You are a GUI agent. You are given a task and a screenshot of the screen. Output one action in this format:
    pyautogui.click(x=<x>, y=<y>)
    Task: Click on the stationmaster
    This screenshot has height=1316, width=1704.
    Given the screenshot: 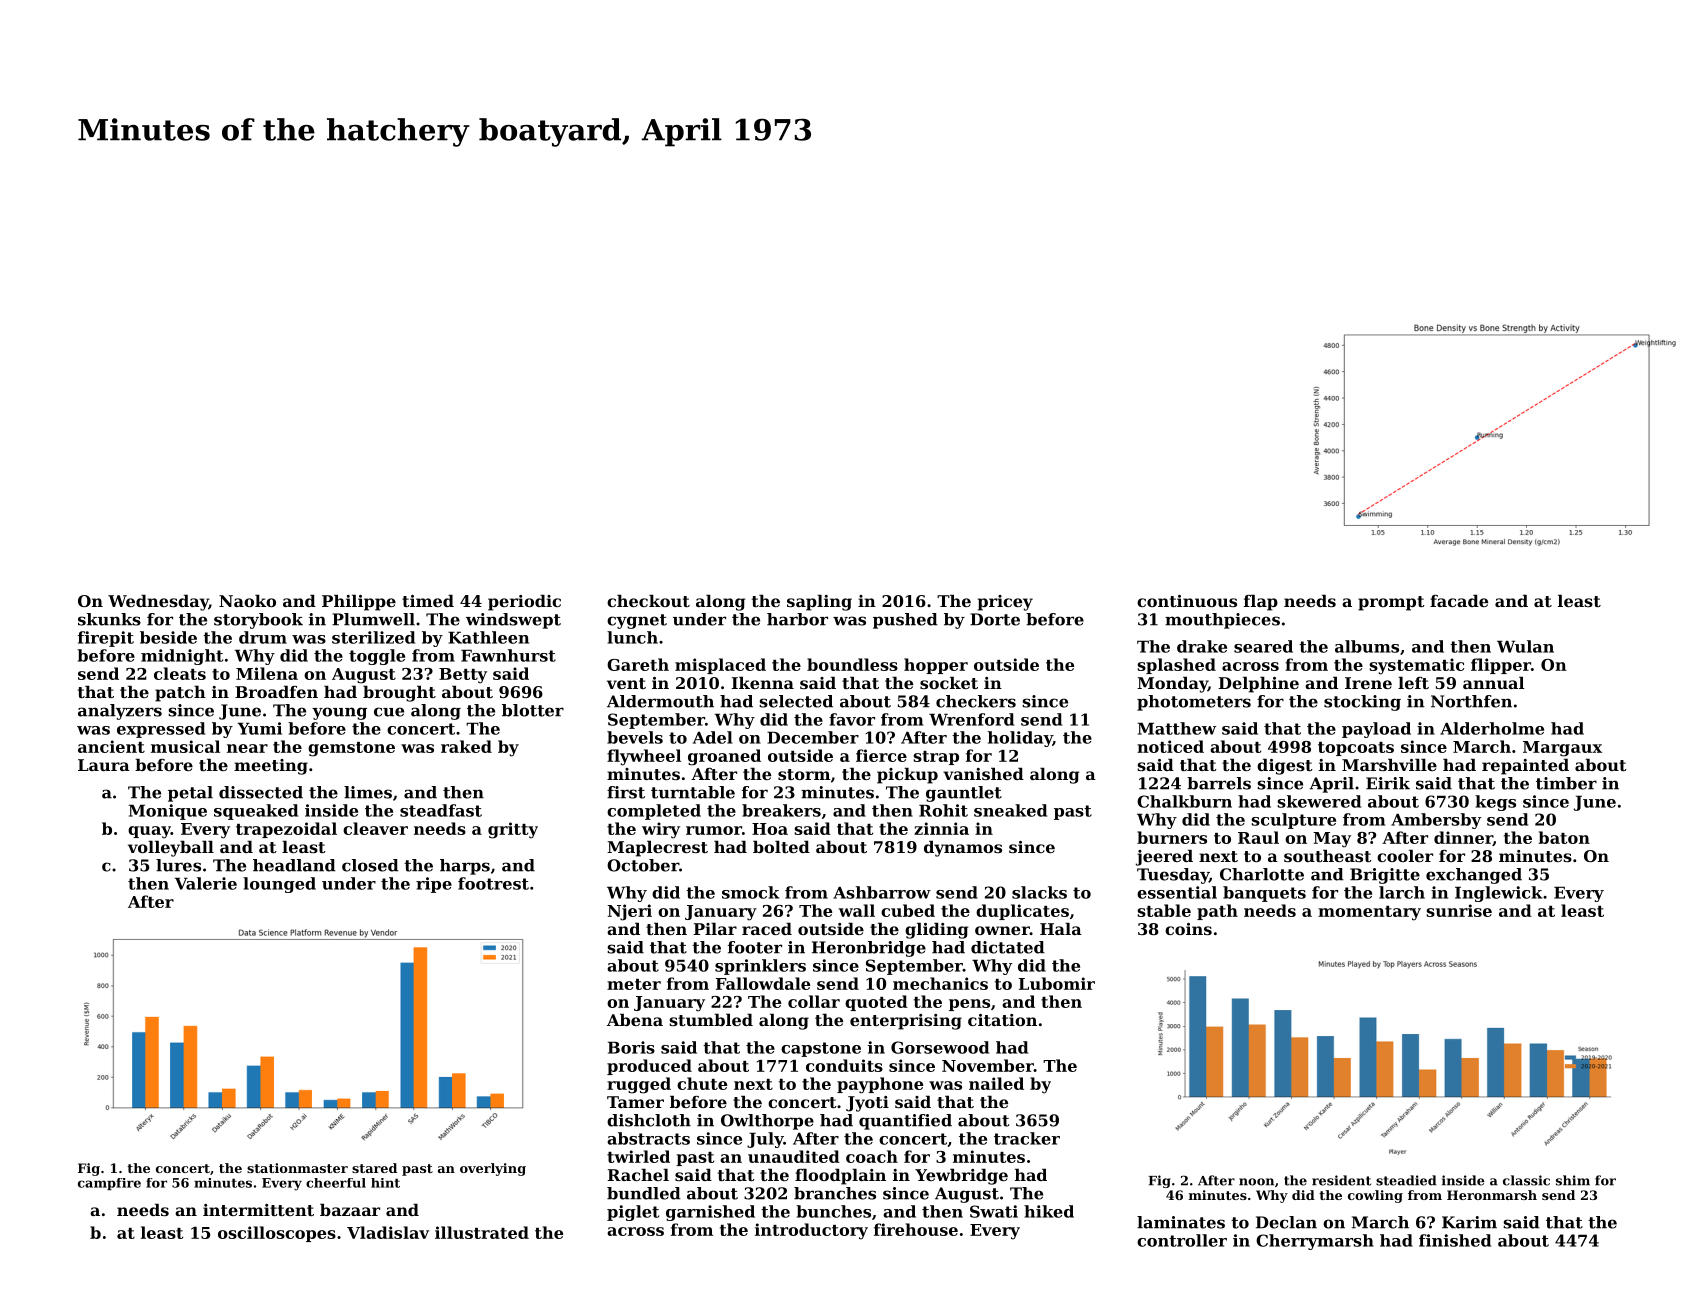 What is the action you would take?
    pyautogui.click(x=297, y=1168)
